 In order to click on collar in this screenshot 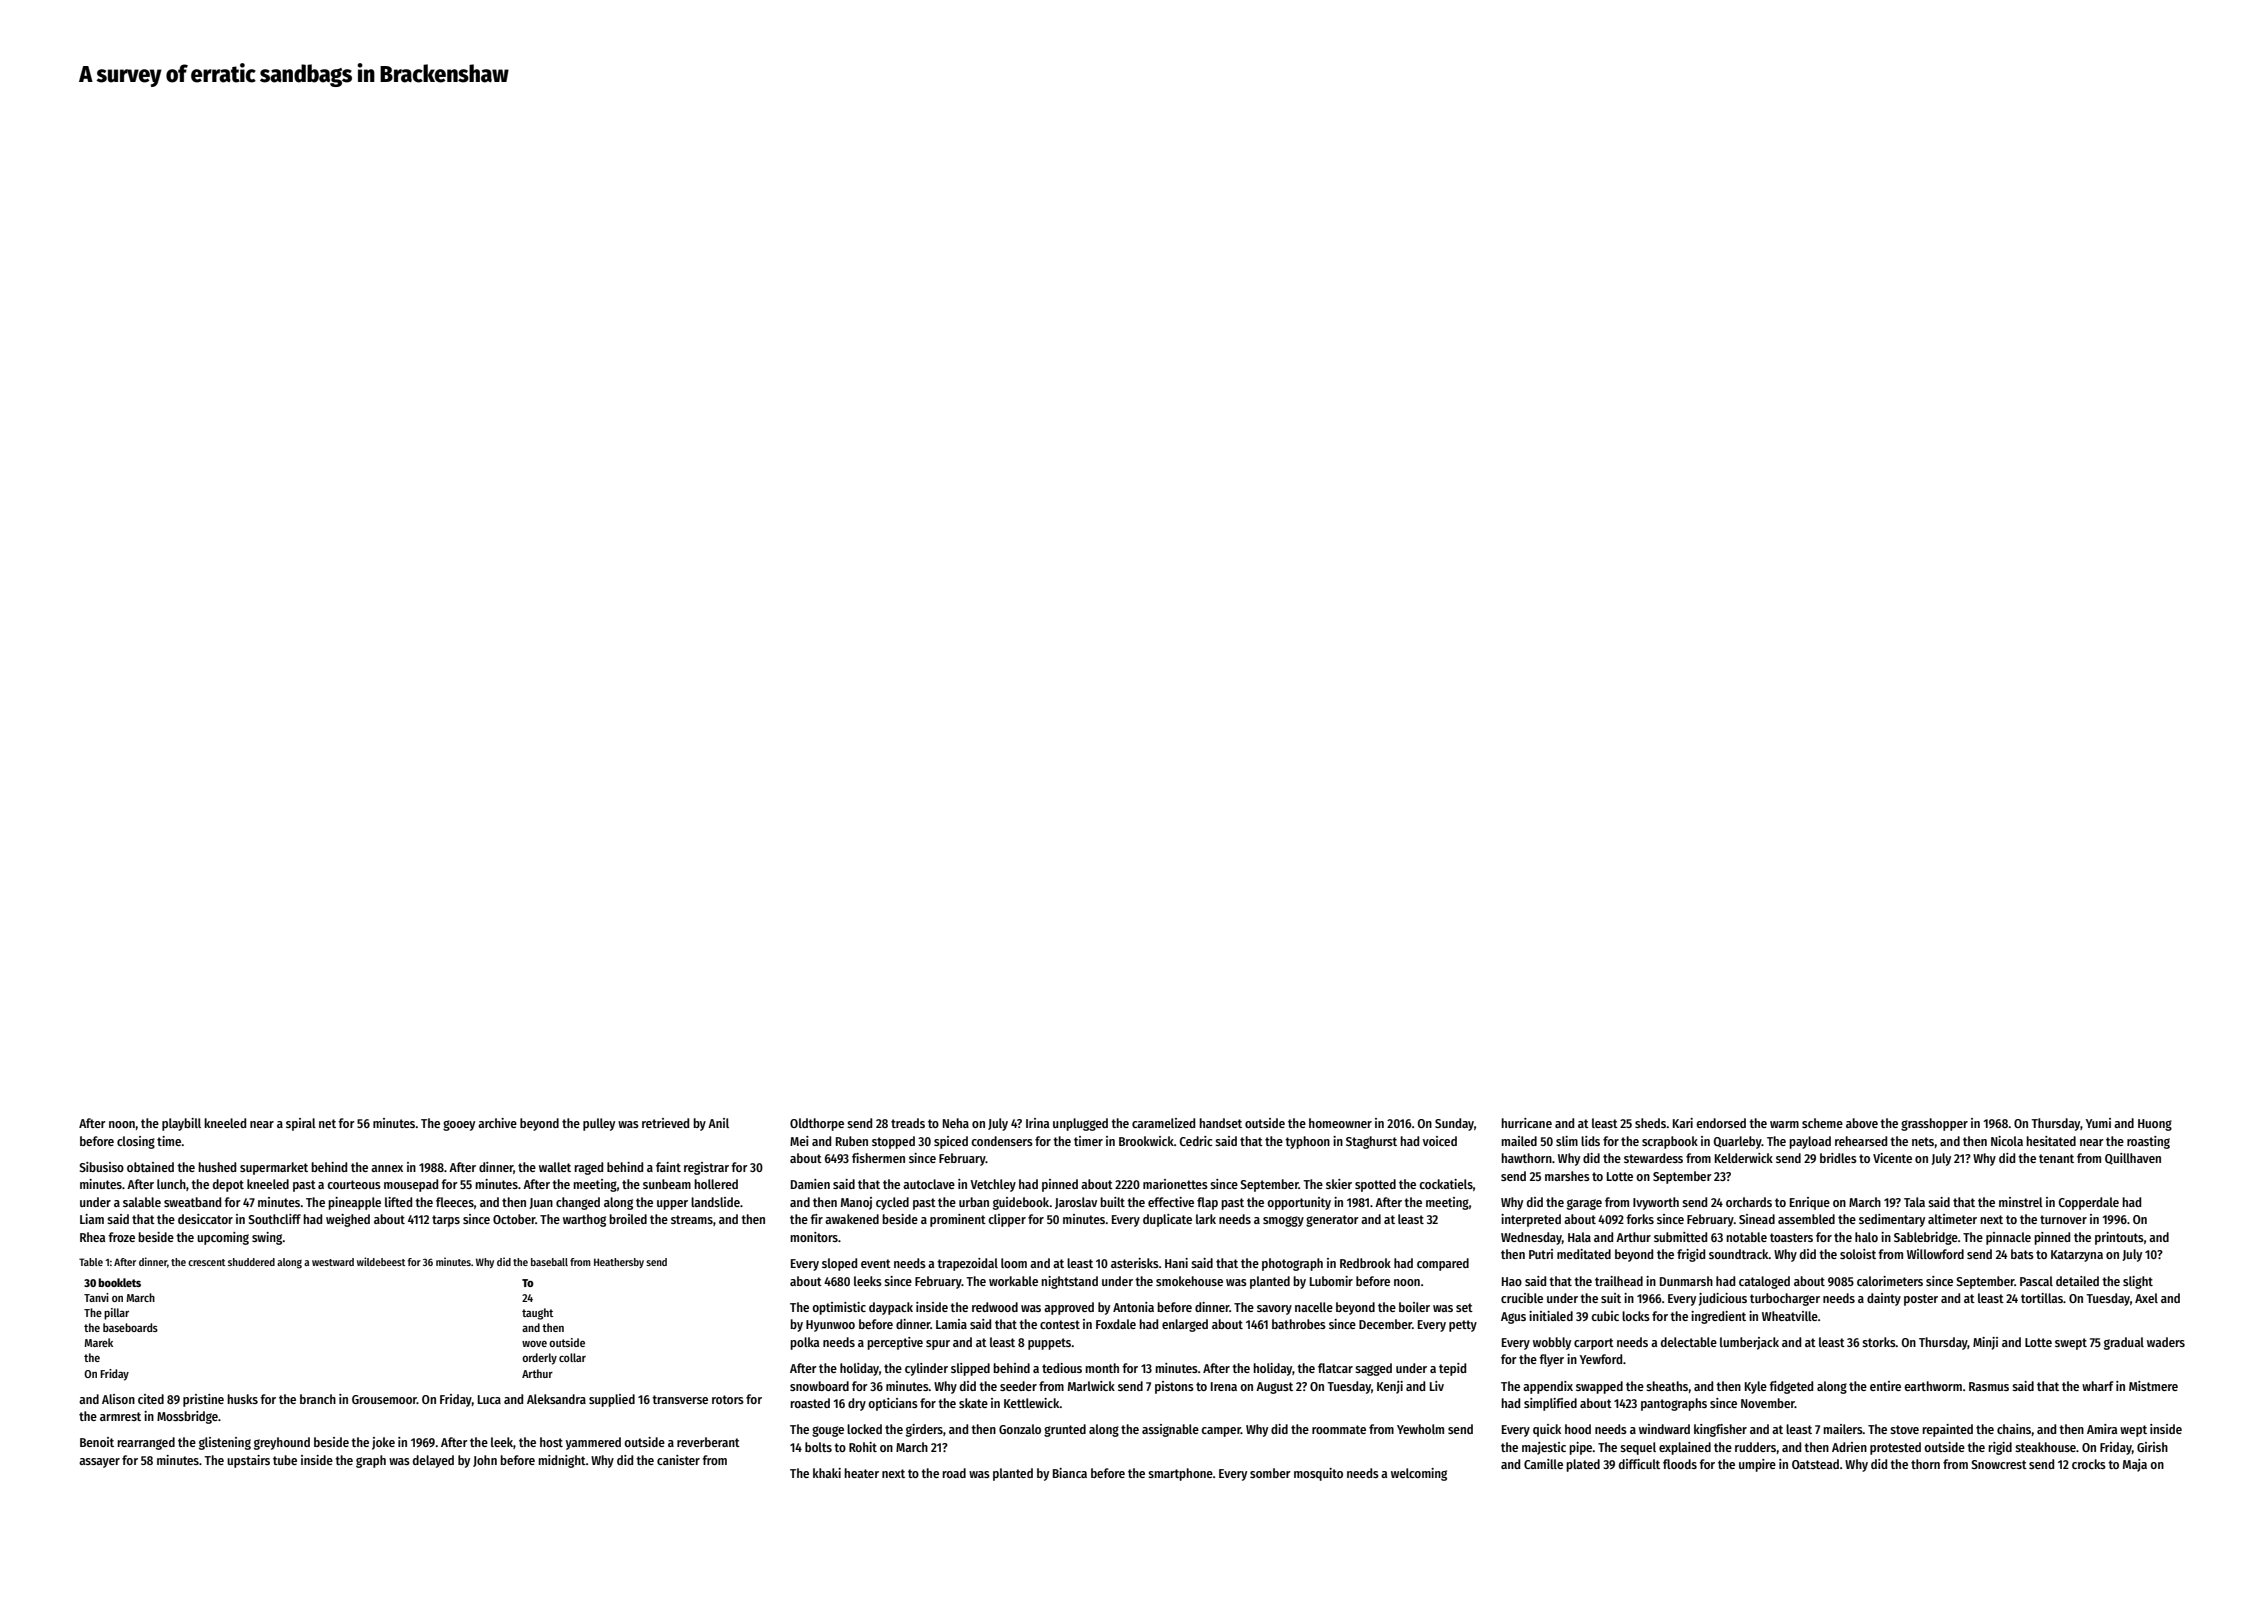, I will do `click(572, 1357)`.
